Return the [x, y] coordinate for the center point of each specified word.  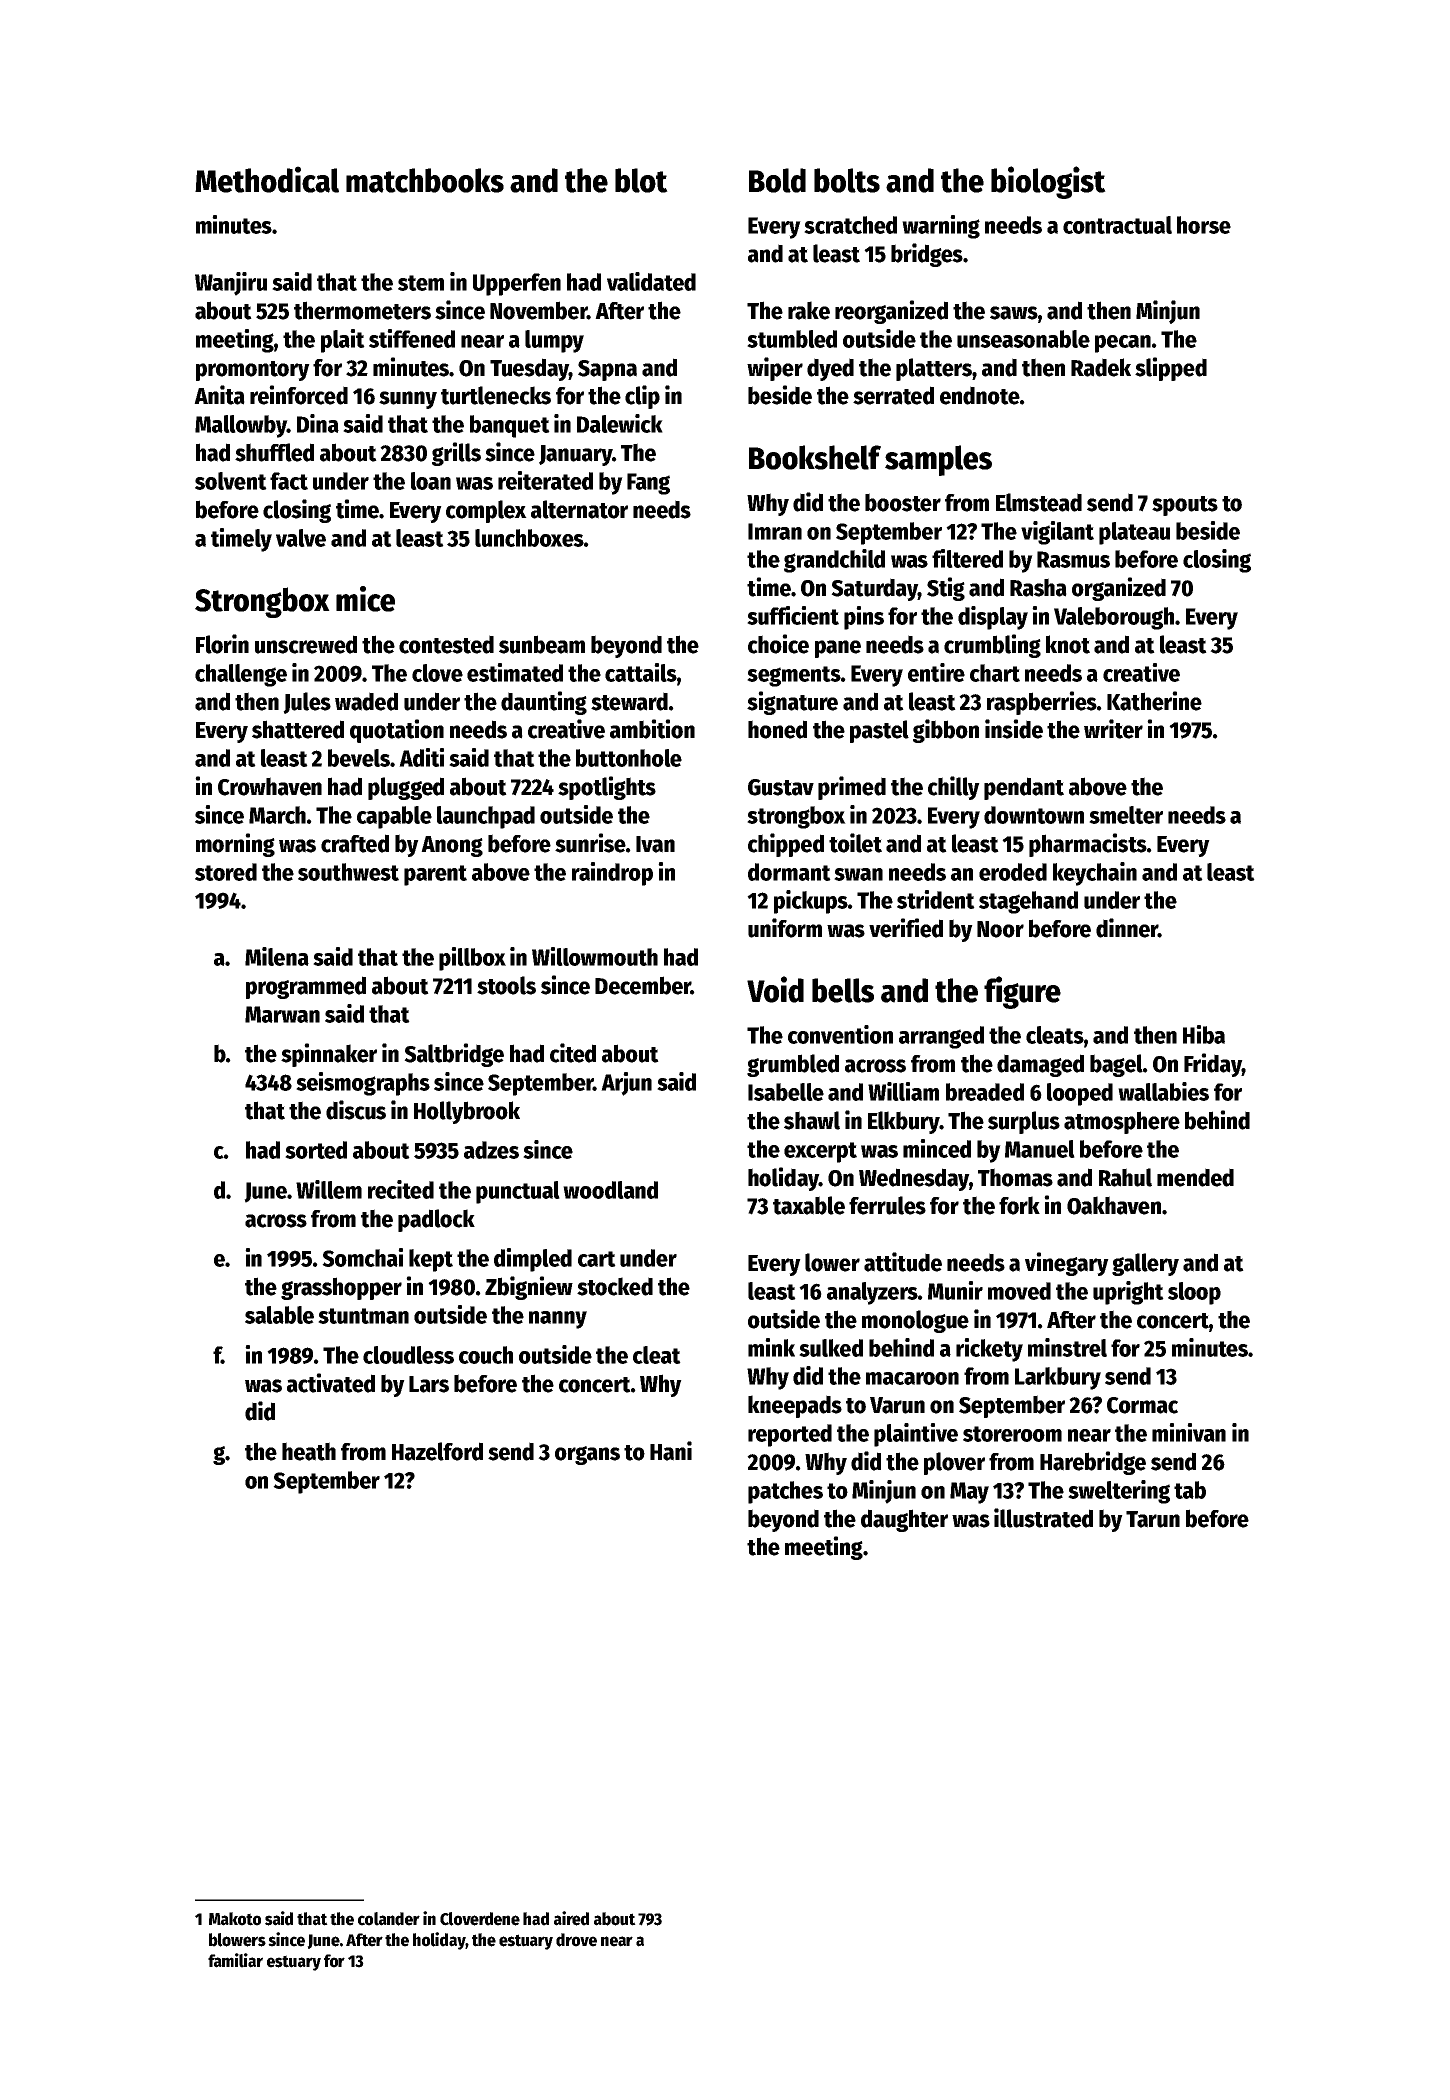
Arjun [626, 1084]
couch [486, 1355]
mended [1195, 1177]
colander [389, 1919]
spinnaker [329, 1055]
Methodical [267, 179]
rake [809, 310]
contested [446, 644]
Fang [648, 484]
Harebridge [1093, 1463]
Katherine [1154, 701]
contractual [1117, 225]
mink [771, 1347]
